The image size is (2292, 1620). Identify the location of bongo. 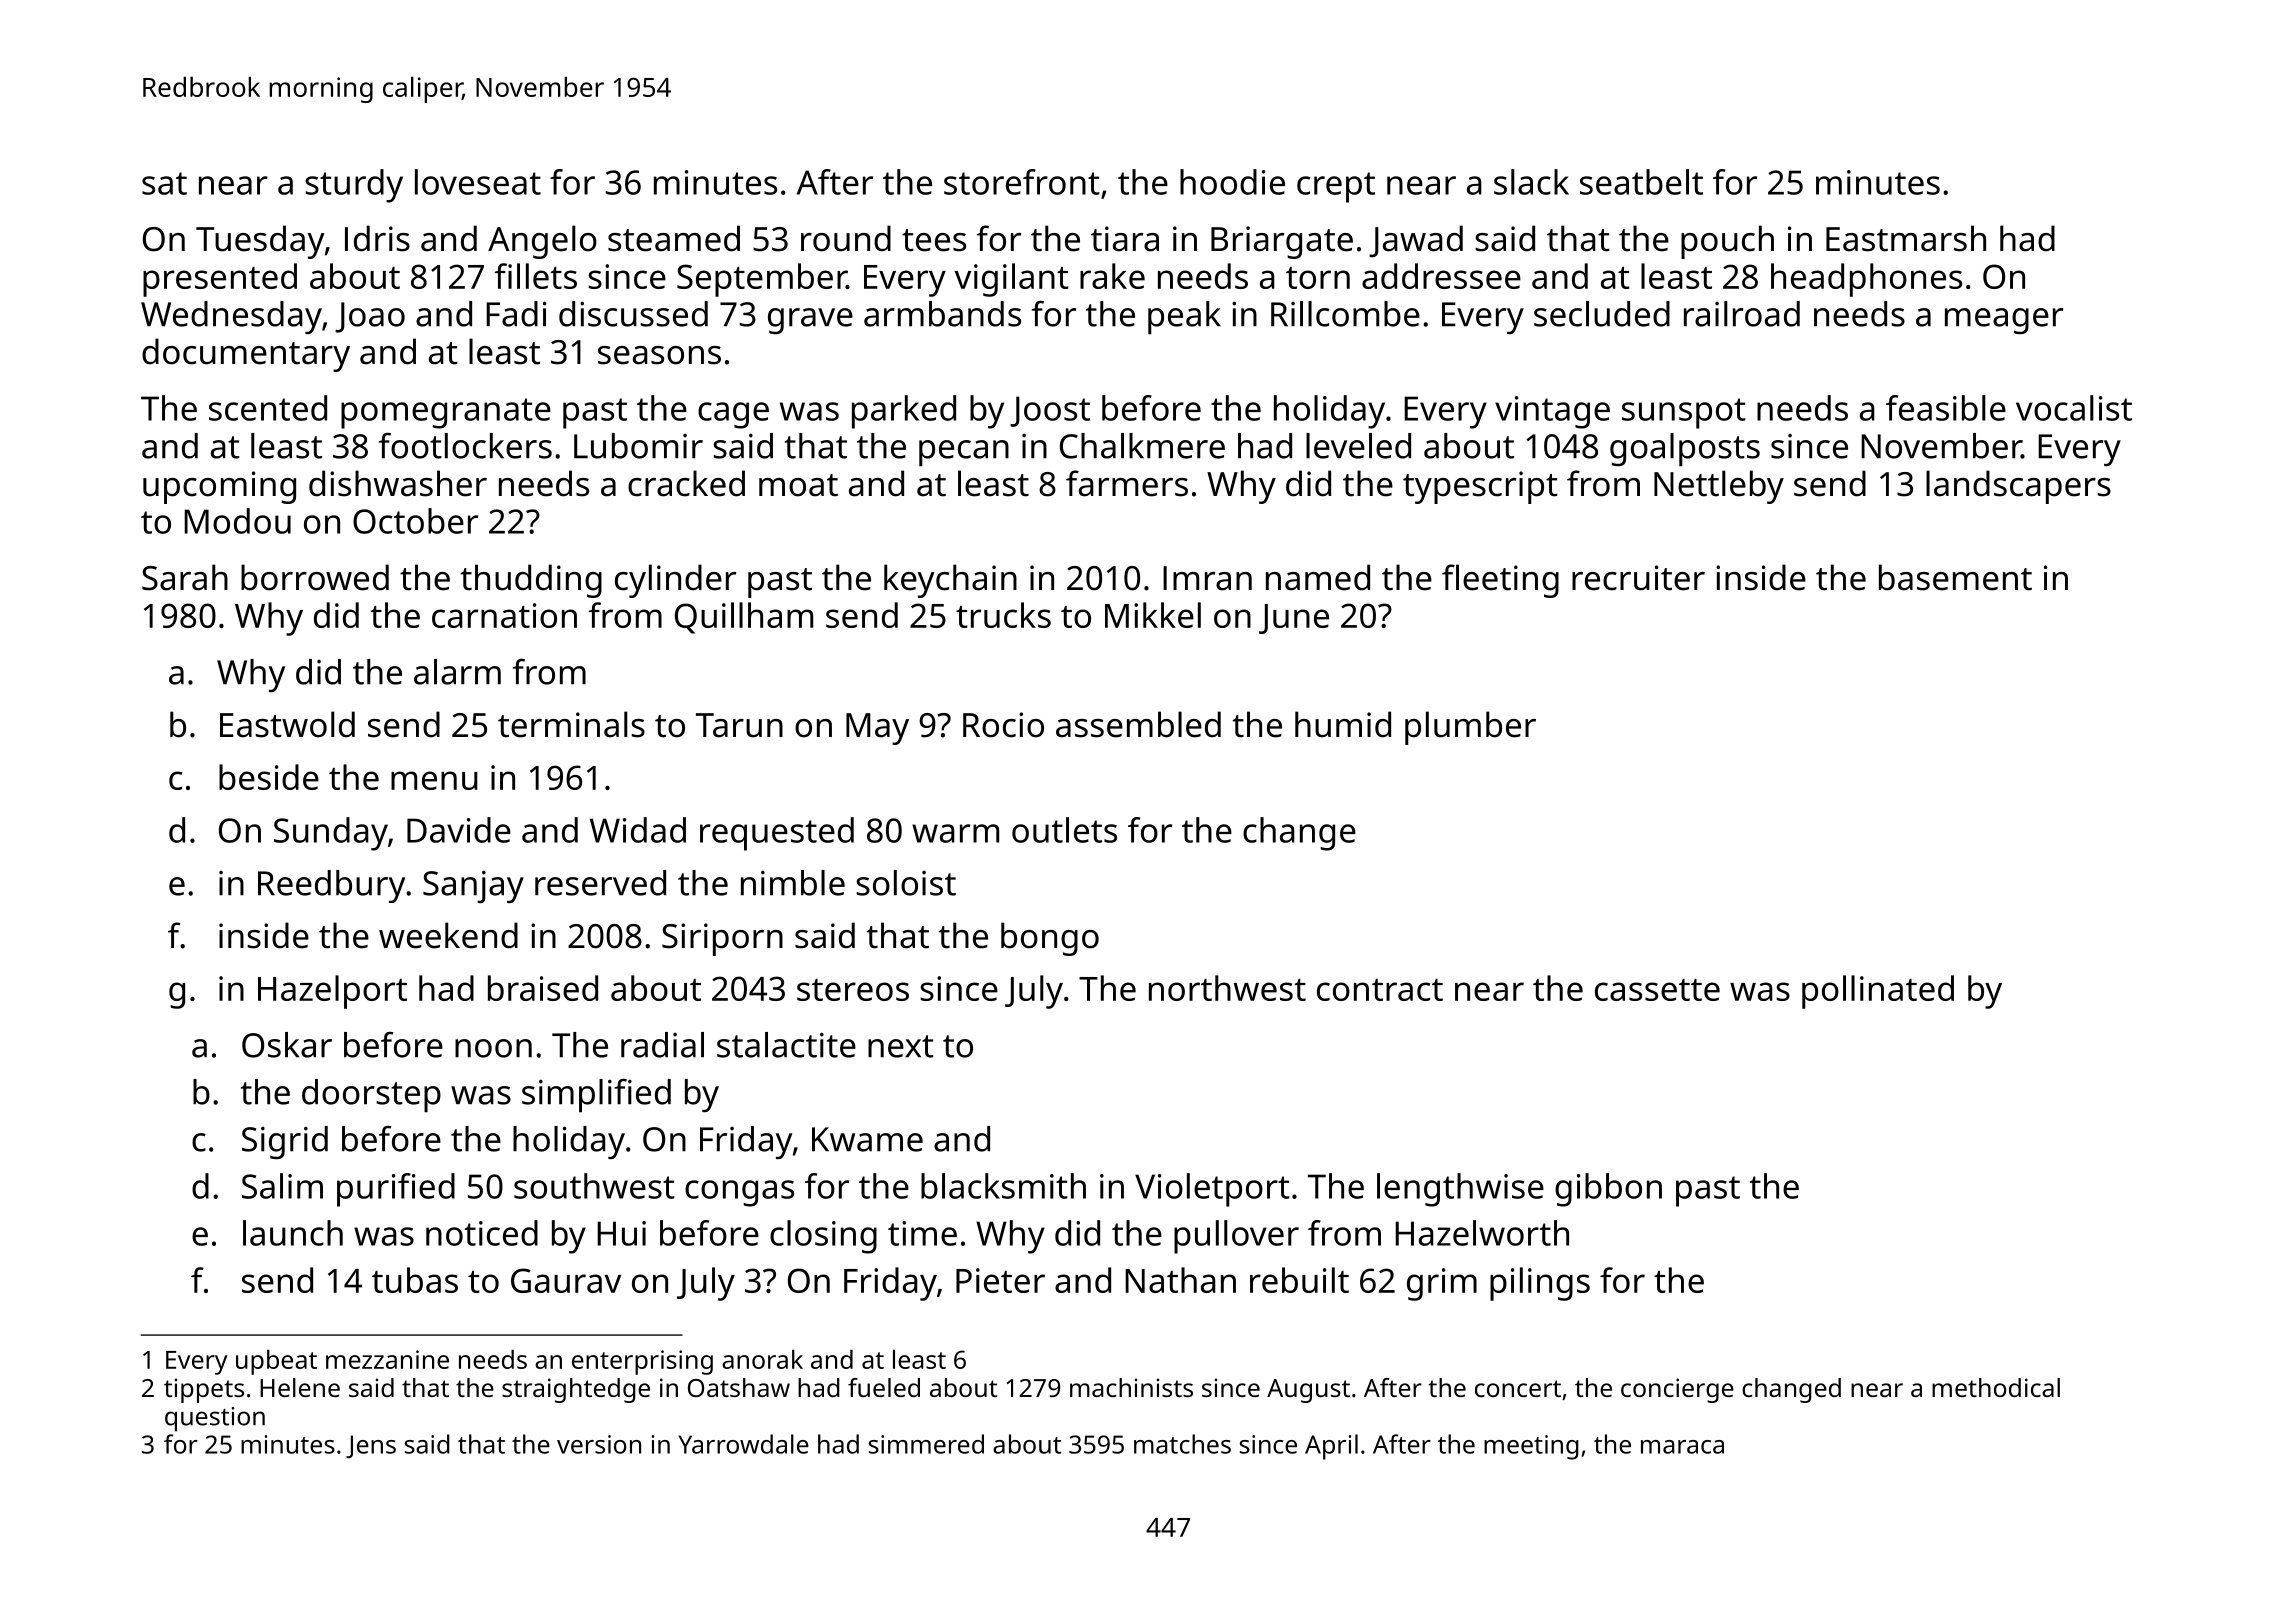
(1050, 939).
